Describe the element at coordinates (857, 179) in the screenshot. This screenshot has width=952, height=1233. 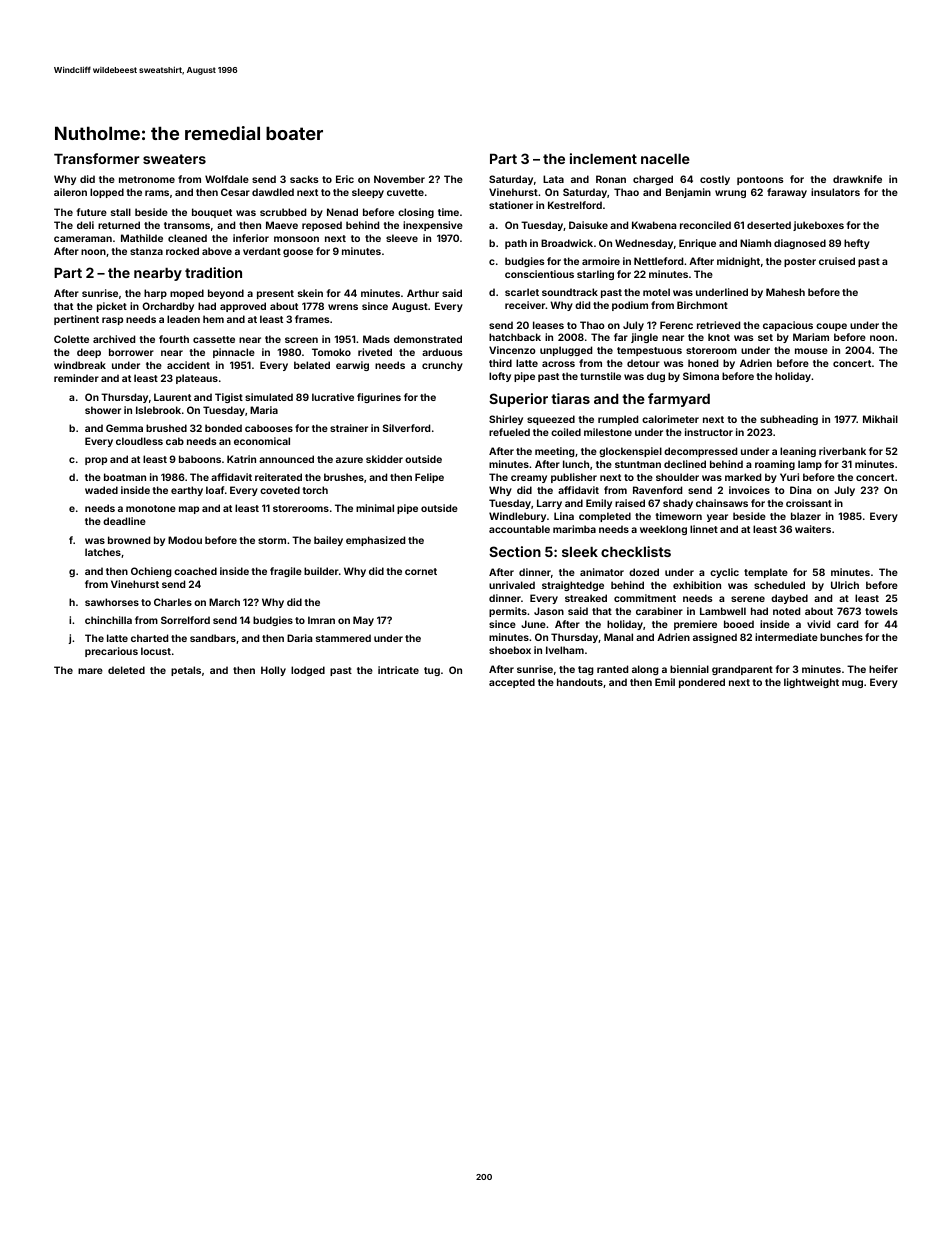
I see `drawknife` at that location.
